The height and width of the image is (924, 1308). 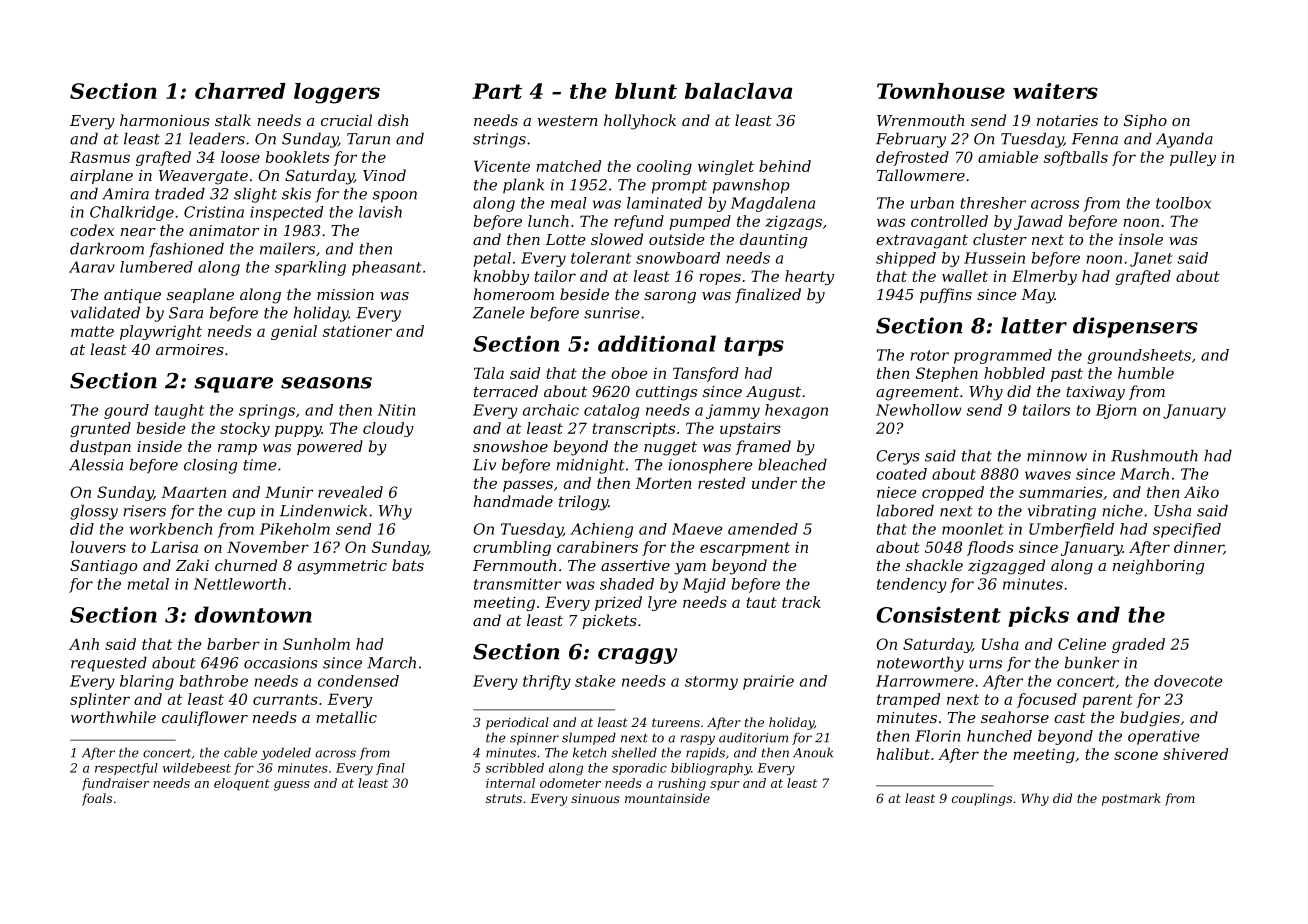 What do you see at coordinates (94, 512) in the image?
I see `glossy` at bounding box center [94, 512].
